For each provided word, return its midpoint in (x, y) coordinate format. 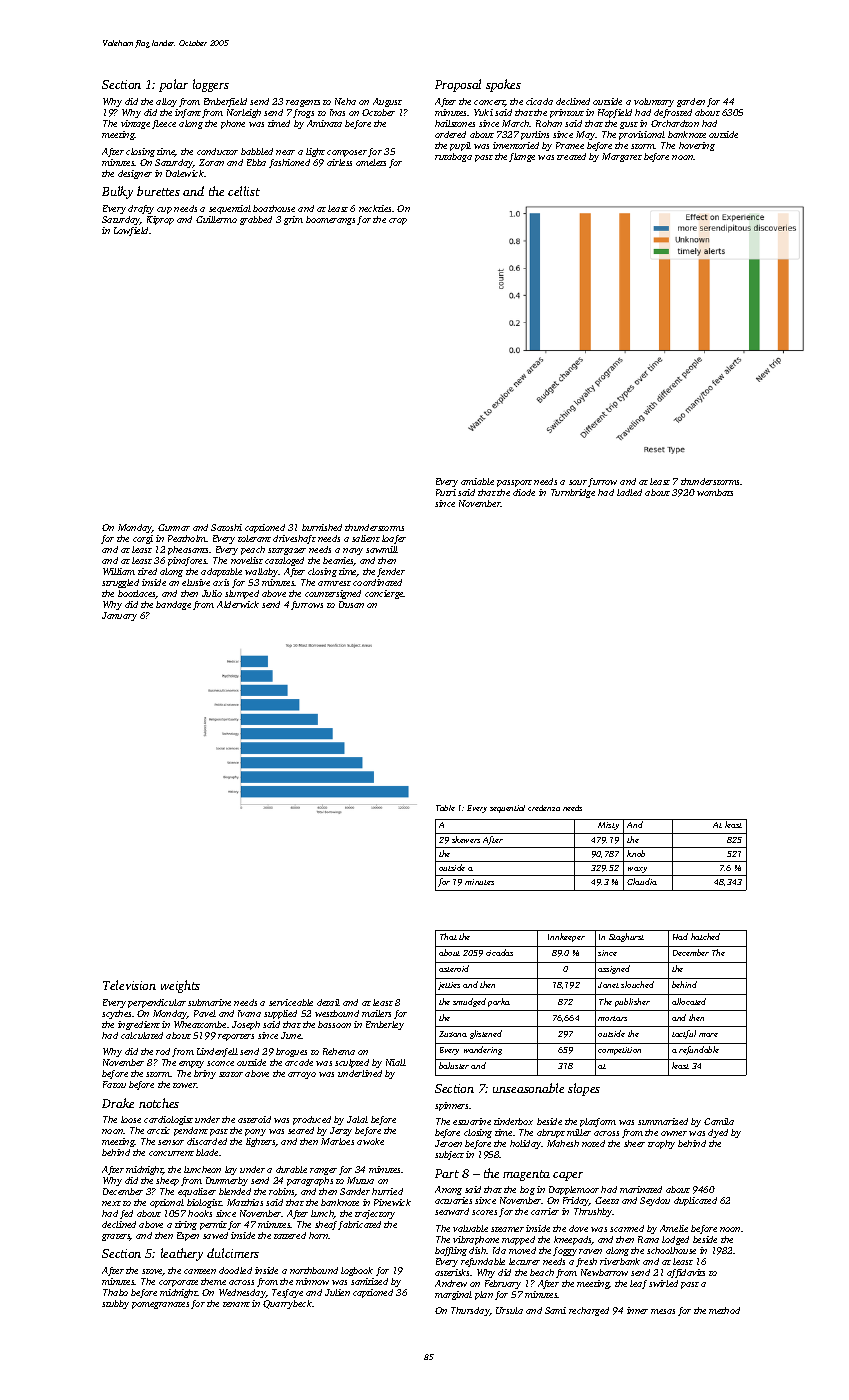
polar (173, 85)
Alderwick (238, 604)
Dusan (351, 604)
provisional (642, 135)
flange (522, 157)
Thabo (115, 1292)
